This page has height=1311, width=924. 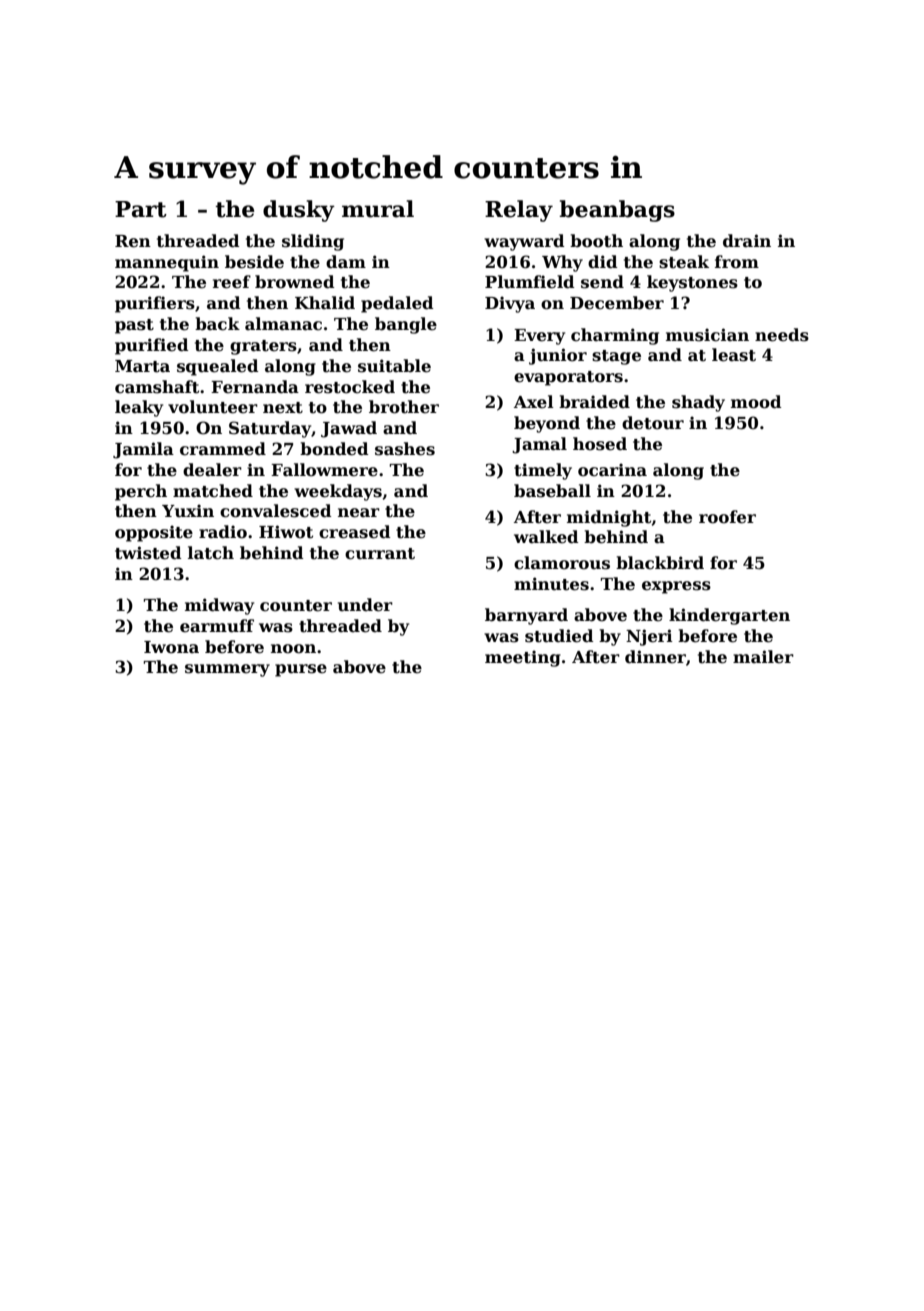 I want to click on mannequin, so click(x=167, y=263).
